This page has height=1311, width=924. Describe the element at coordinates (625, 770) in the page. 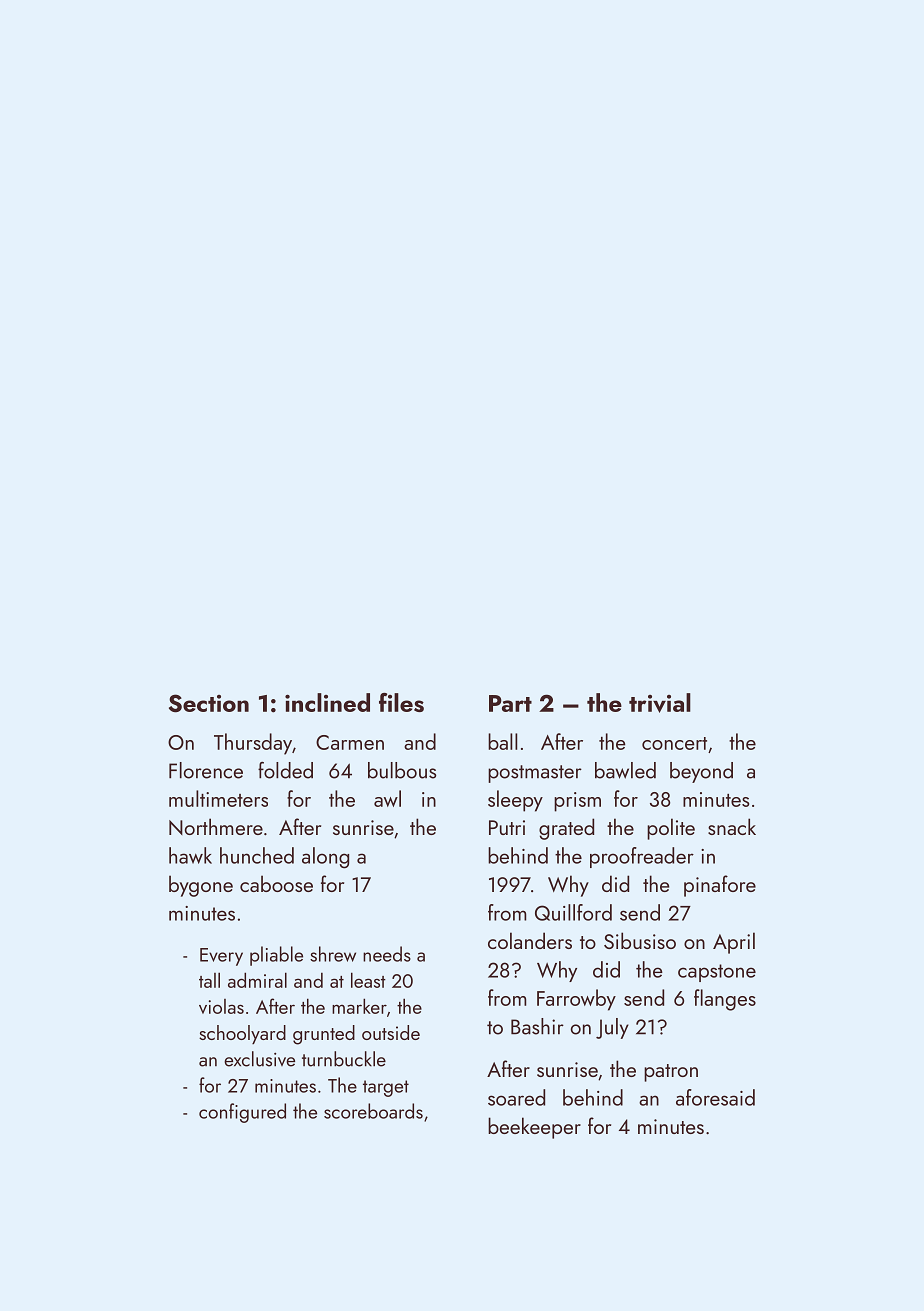

I see `bawled` at that location.
